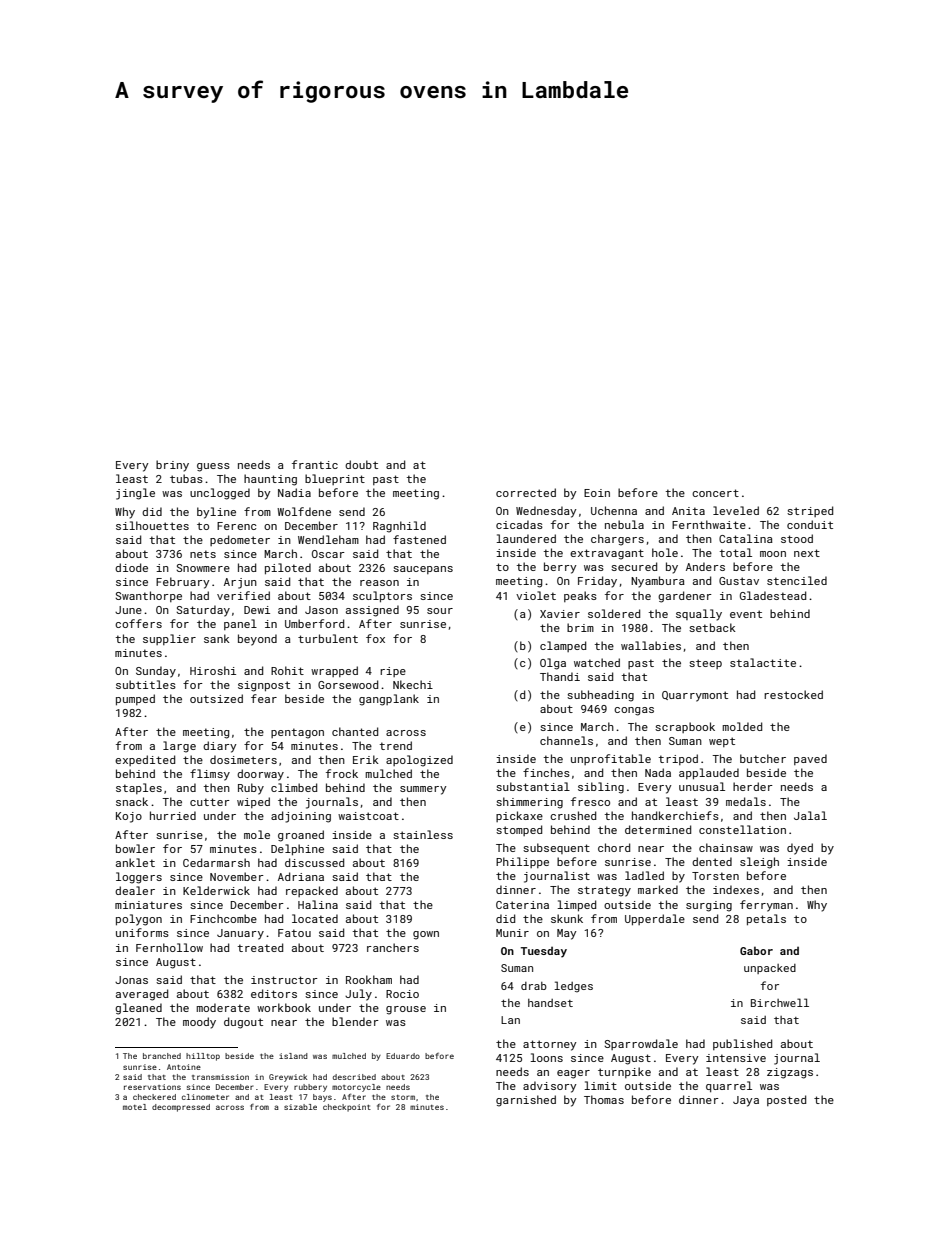 The image size is (952, 1233). What do you see at coordinates (348, 684) in the screenshot?
I see `Gorsewood` at bounding box center [348, 684].
